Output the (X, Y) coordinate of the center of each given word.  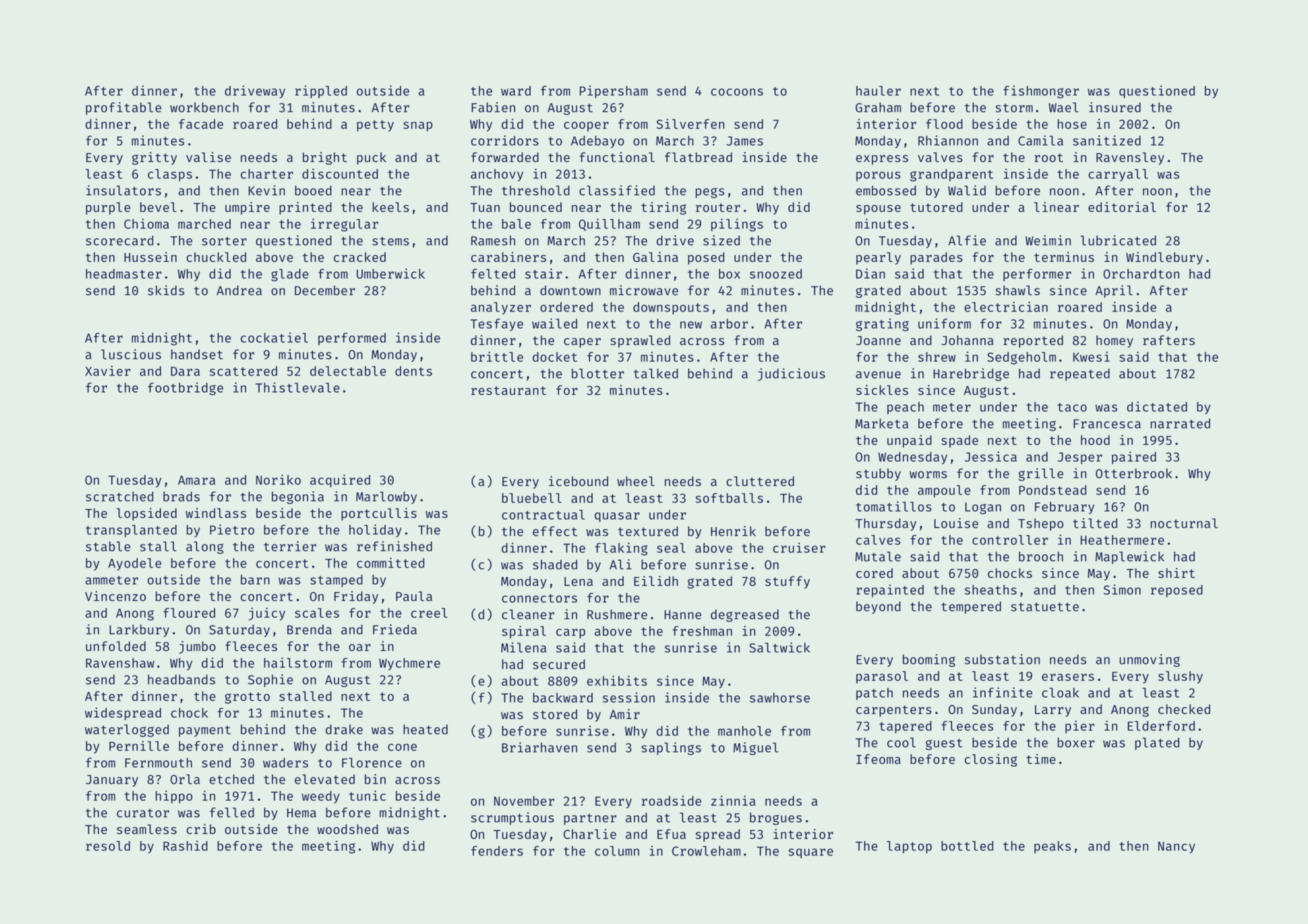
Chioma (146, 223)
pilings (737, 225)
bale (516, 224)
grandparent (951, 175)
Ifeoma (878, 759)
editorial (1122, 207)
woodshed (347, 829)
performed (352, 339)
